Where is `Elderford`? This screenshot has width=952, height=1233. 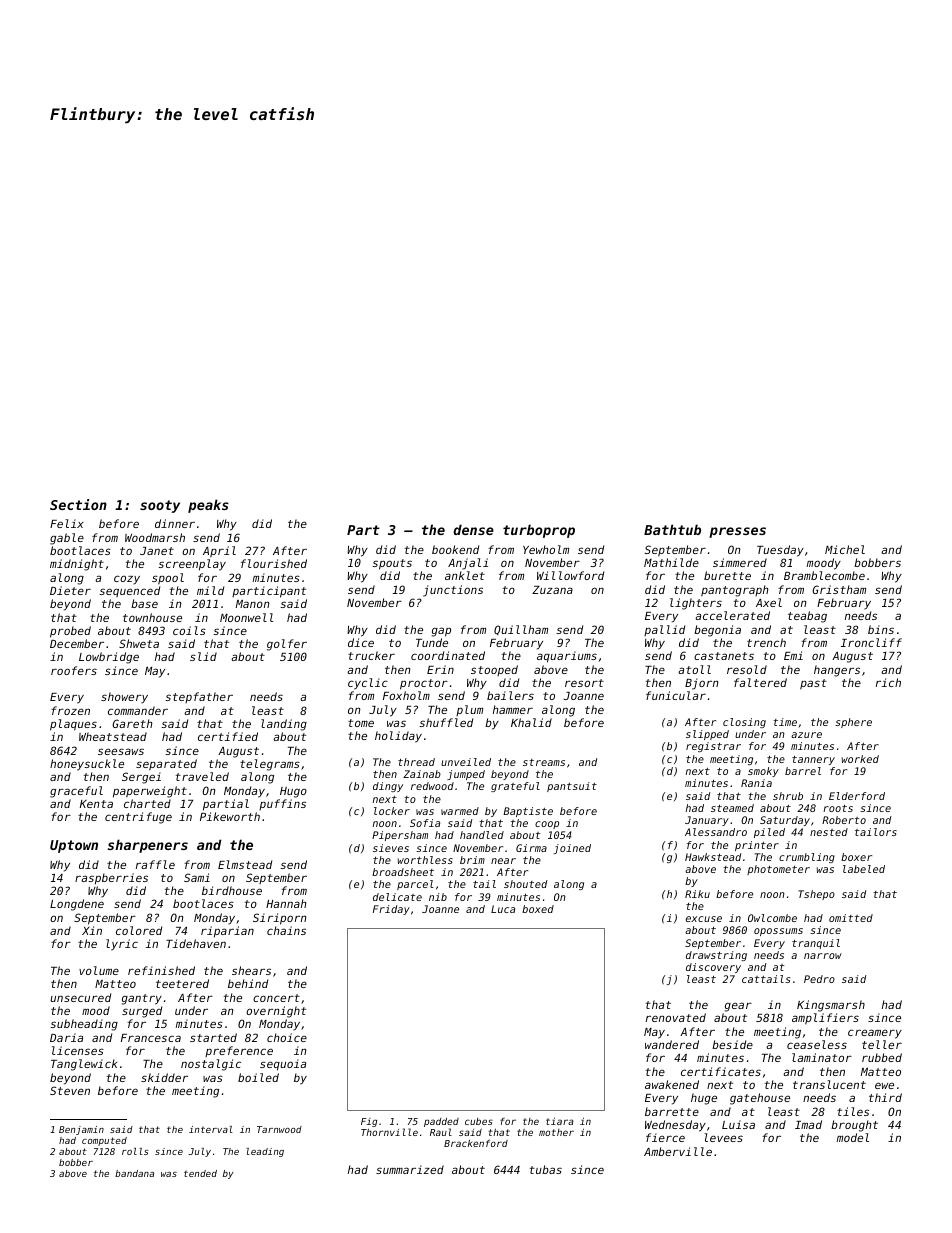 Elderford is located at coordinates (857, 796).
